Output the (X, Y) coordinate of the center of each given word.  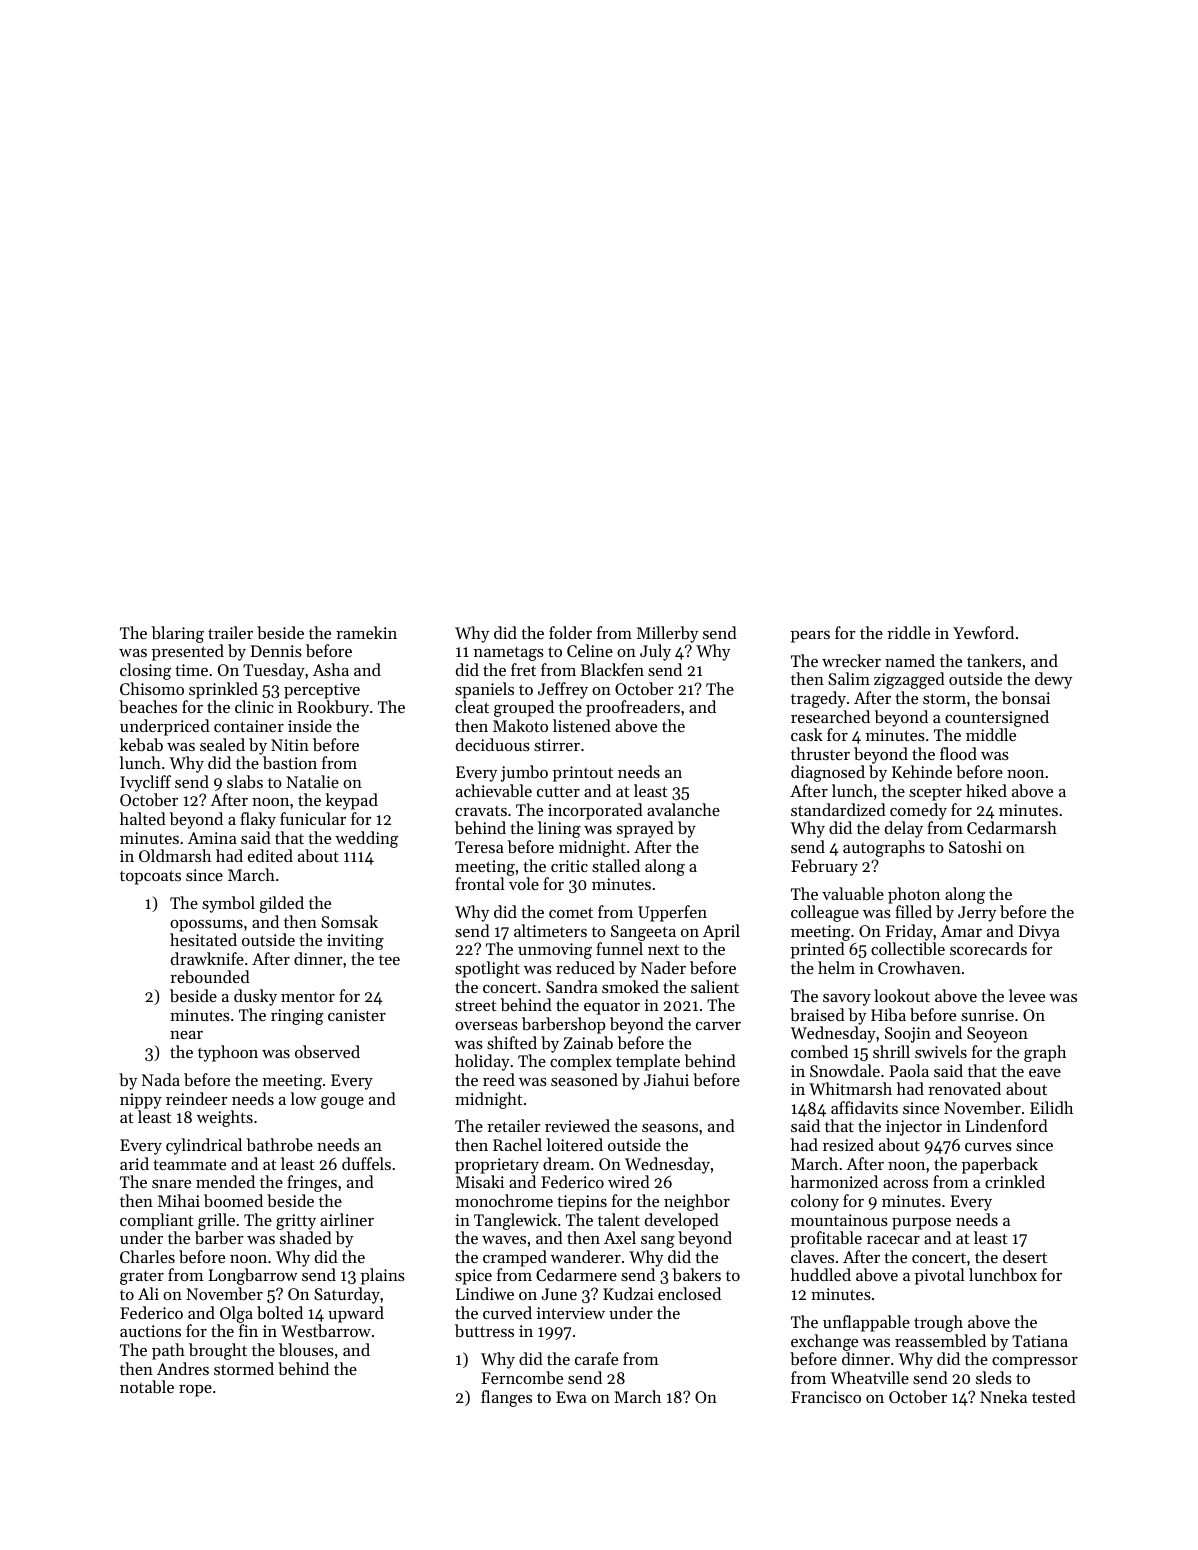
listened (582, 725)
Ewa (571, 1397)
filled (913, 911)
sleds (994, 1377)
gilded (281, 904)
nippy (141, 1101)
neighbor (697, 1202)
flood (958, 753)
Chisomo (152, 688)
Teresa (479, 847)
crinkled (1015, 1181)
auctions (150, 1331)
